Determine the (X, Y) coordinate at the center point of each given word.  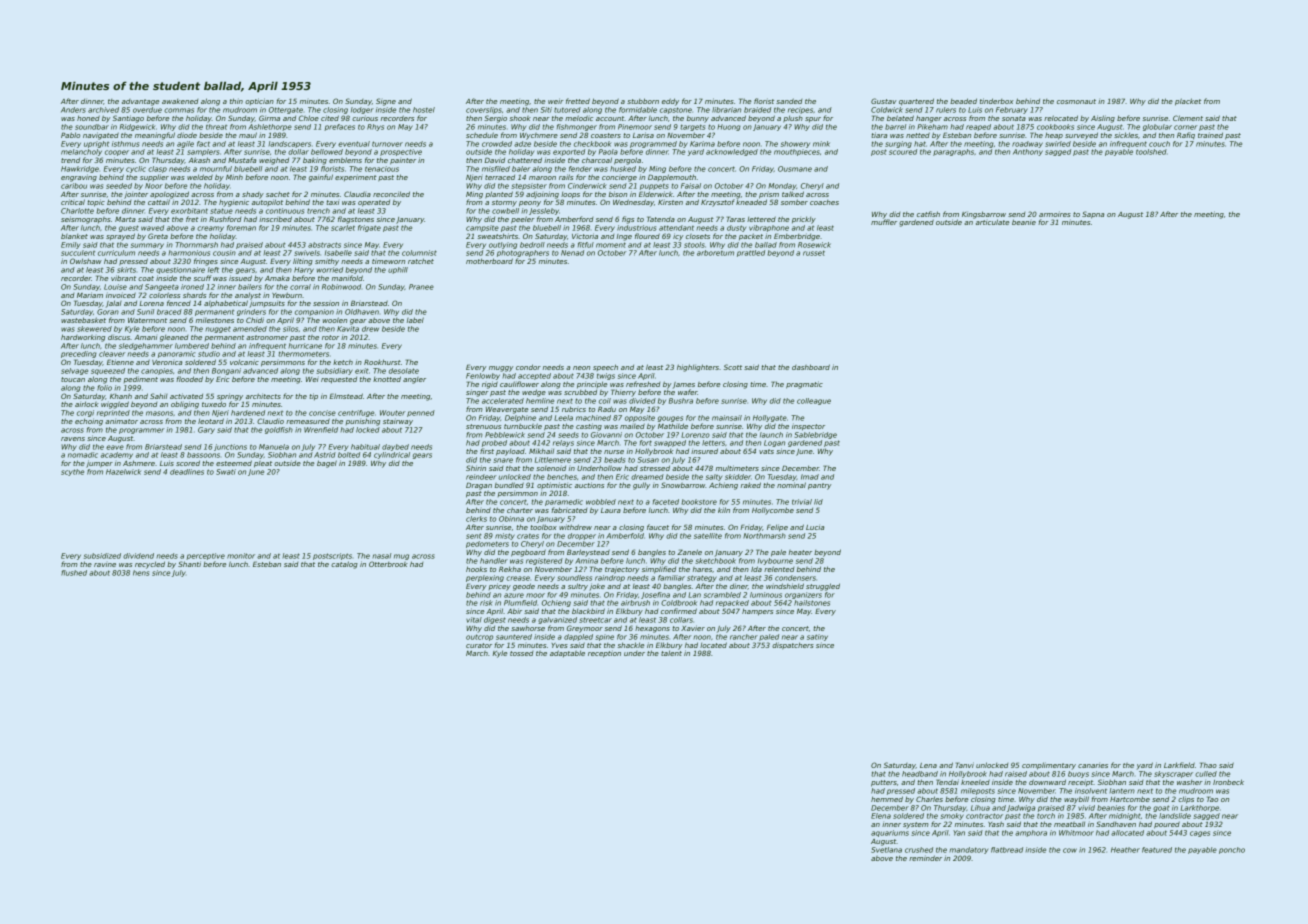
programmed (653, 144)
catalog (344, 565)
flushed (74, 573)
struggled (823, 587)
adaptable (567, 653)
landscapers (290, 144)
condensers (795, 578)
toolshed (1151, 152)
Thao (1208, 765)
